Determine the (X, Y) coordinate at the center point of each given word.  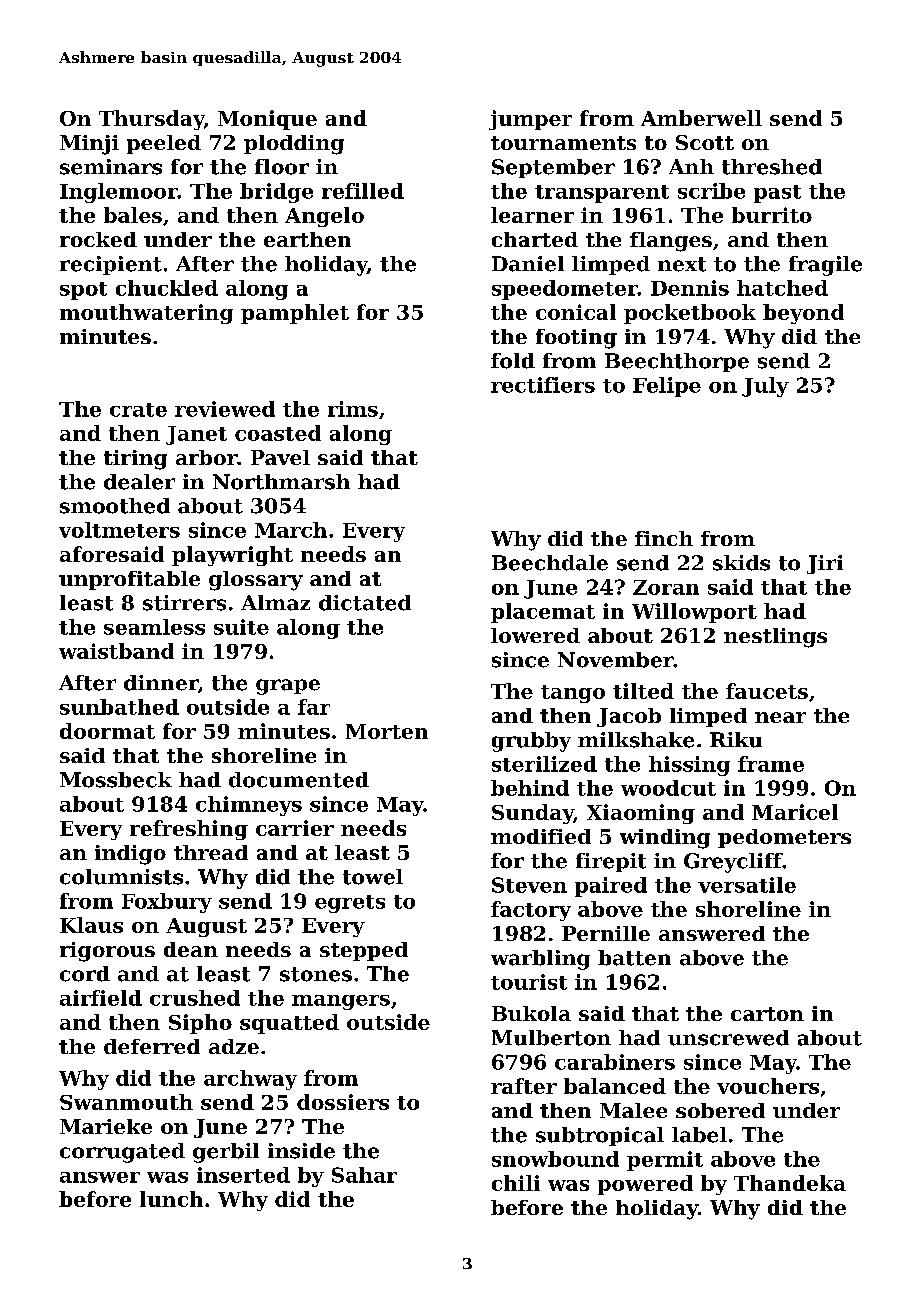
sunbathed (119, 707)
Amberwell (701, 118)
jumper (530, 120)
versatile (747, 885)
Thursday (151, 120)
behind (530, 788)
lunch (171, 1199)
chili (516, 1183)
